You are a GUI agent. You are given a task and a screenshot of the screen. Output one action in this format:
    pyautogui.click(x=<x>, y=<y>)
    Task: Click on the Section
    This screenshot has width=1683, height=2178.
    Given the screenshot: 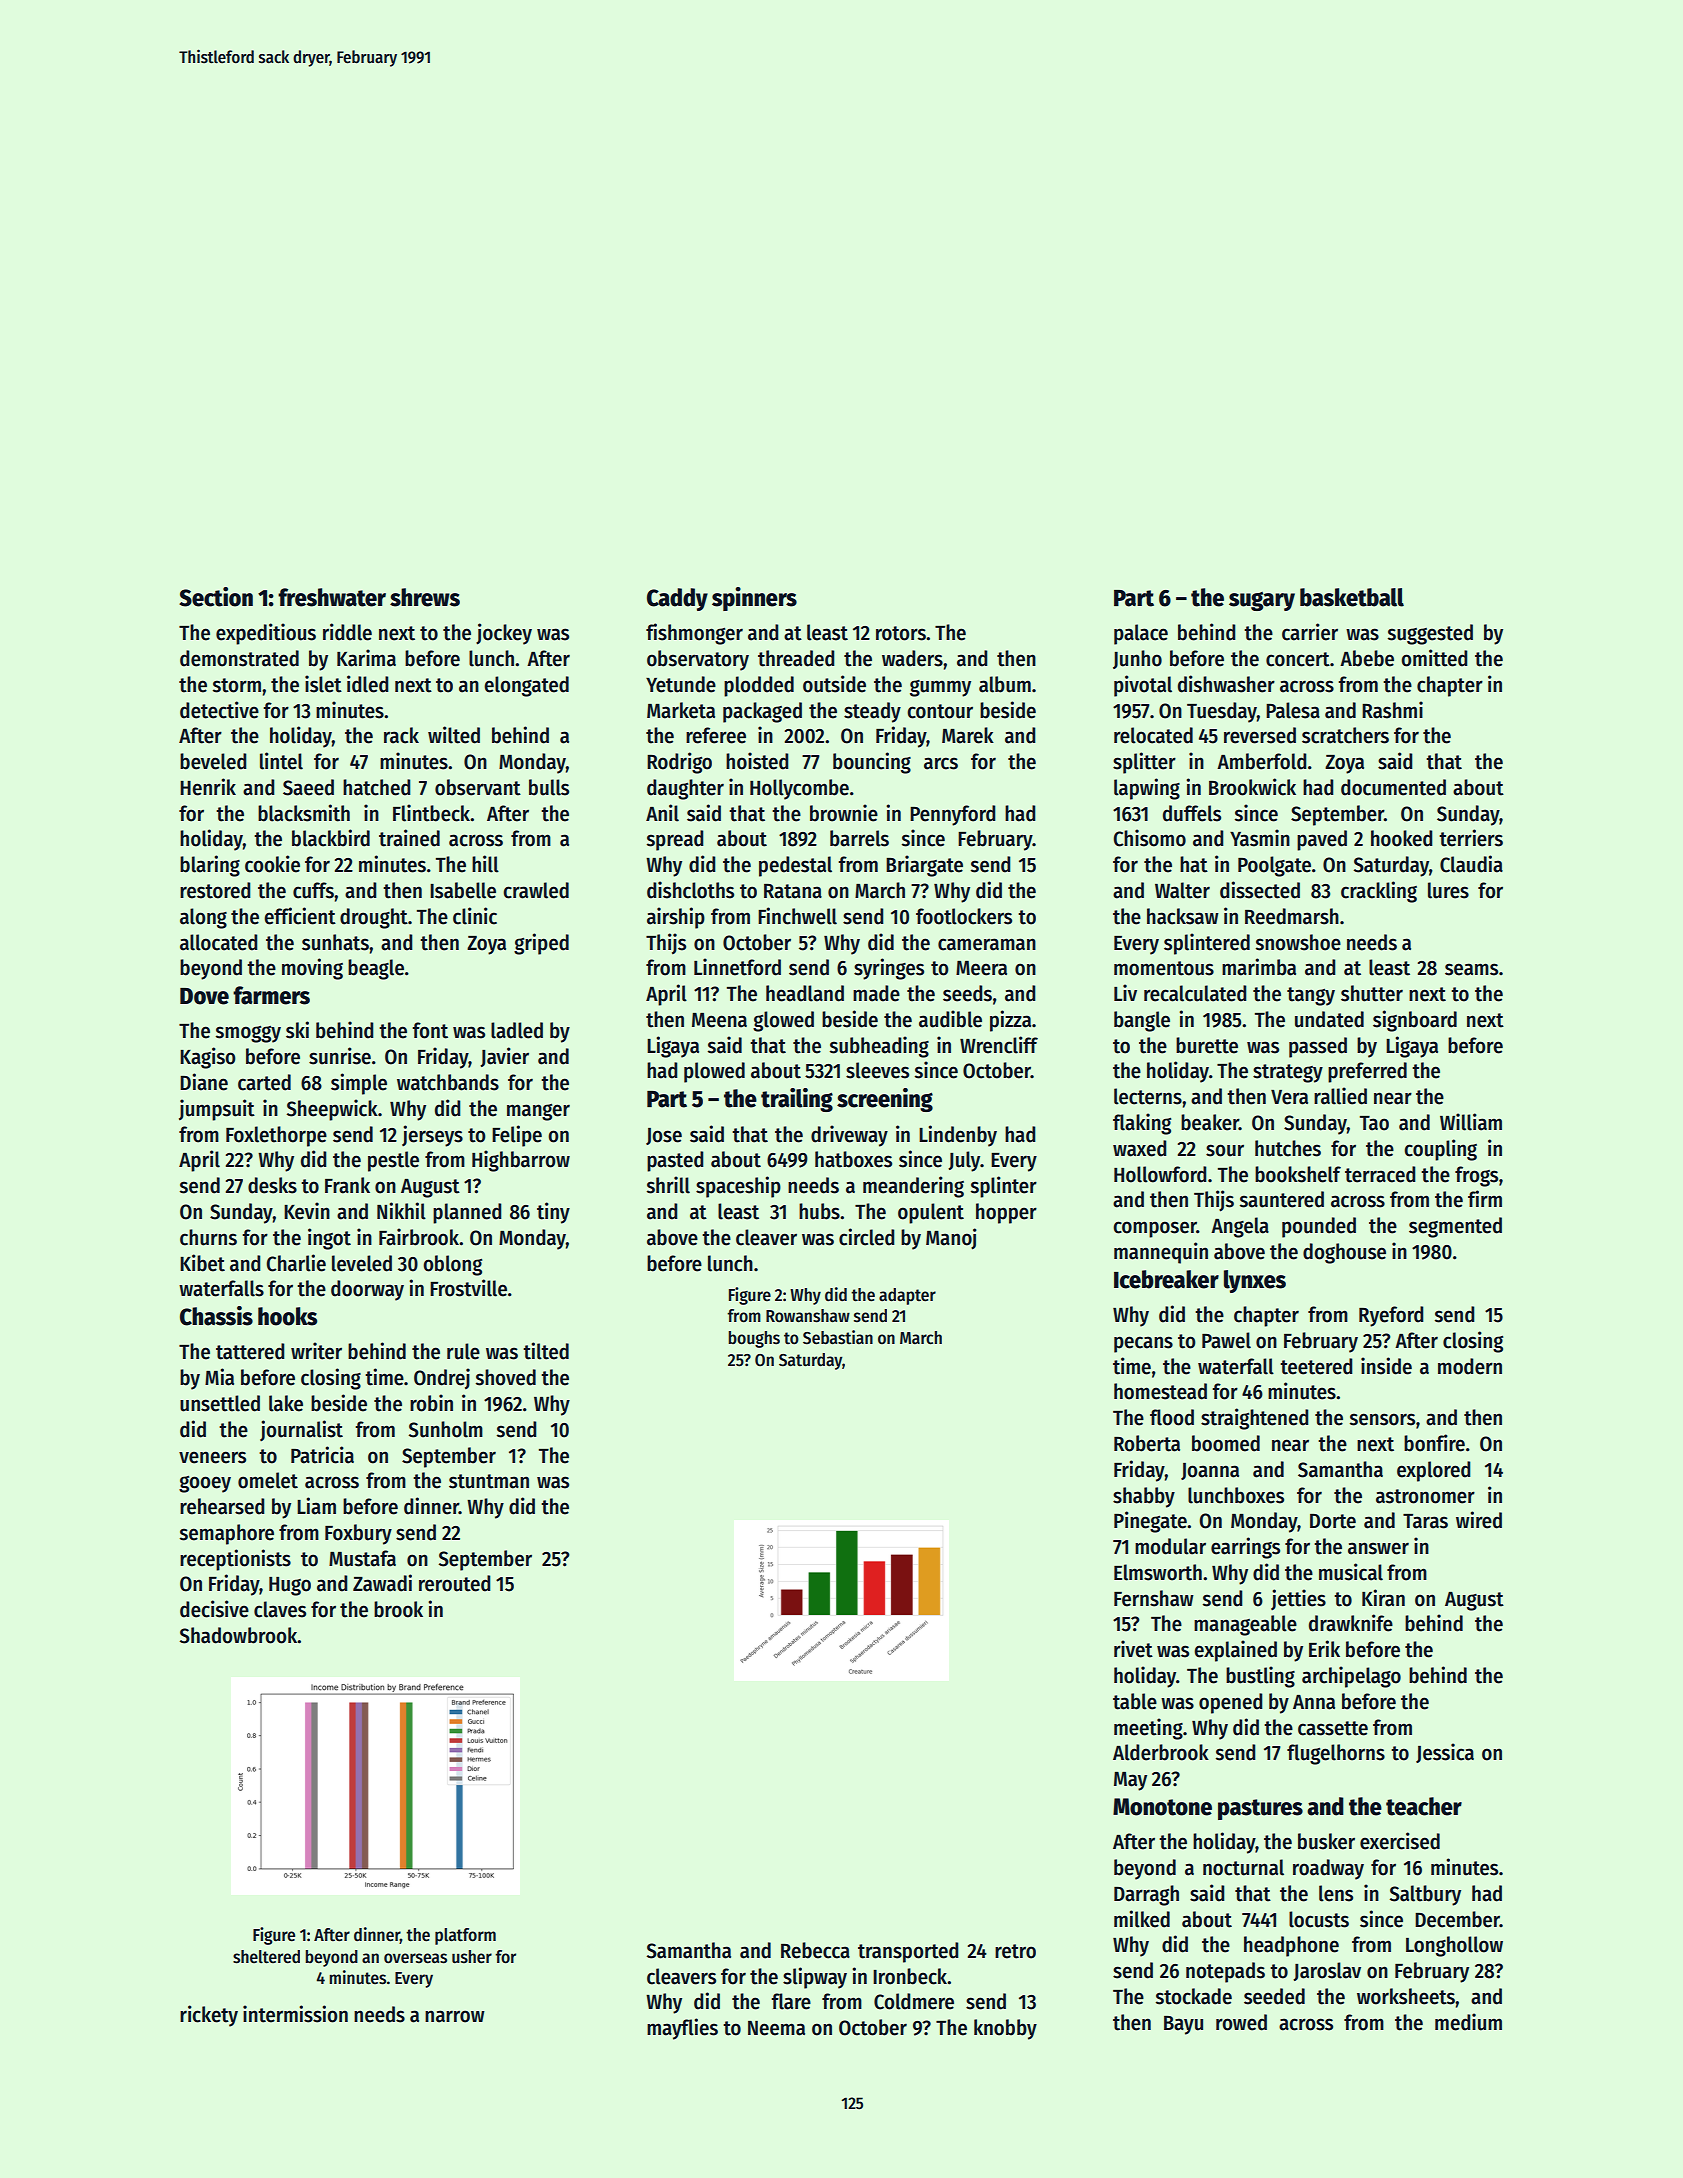 What is the action you would take?
    pyautogui.click(x=216, y=597)
